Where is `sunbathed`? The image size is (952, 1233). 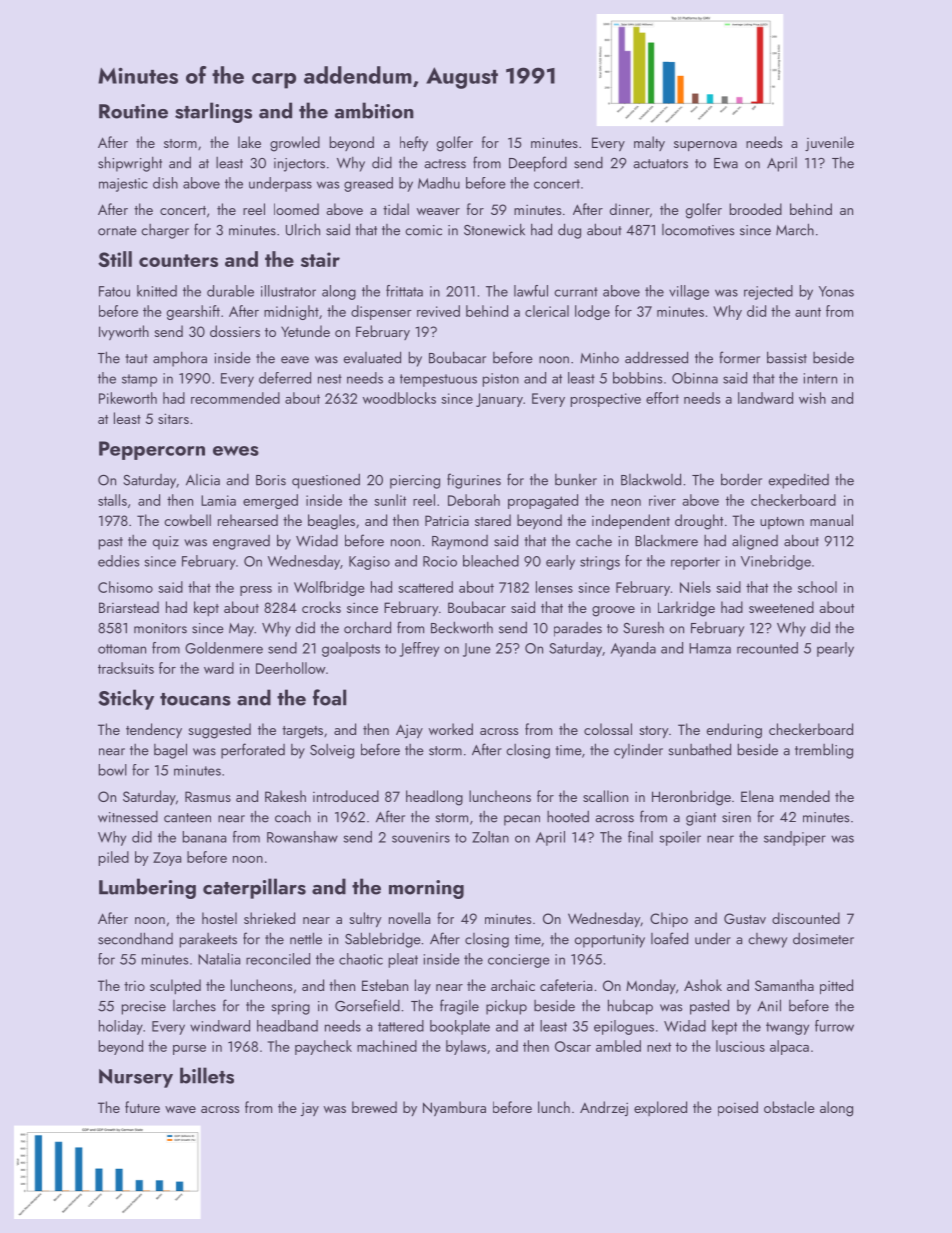 sunbathed is located at coordinates (700, 749).
